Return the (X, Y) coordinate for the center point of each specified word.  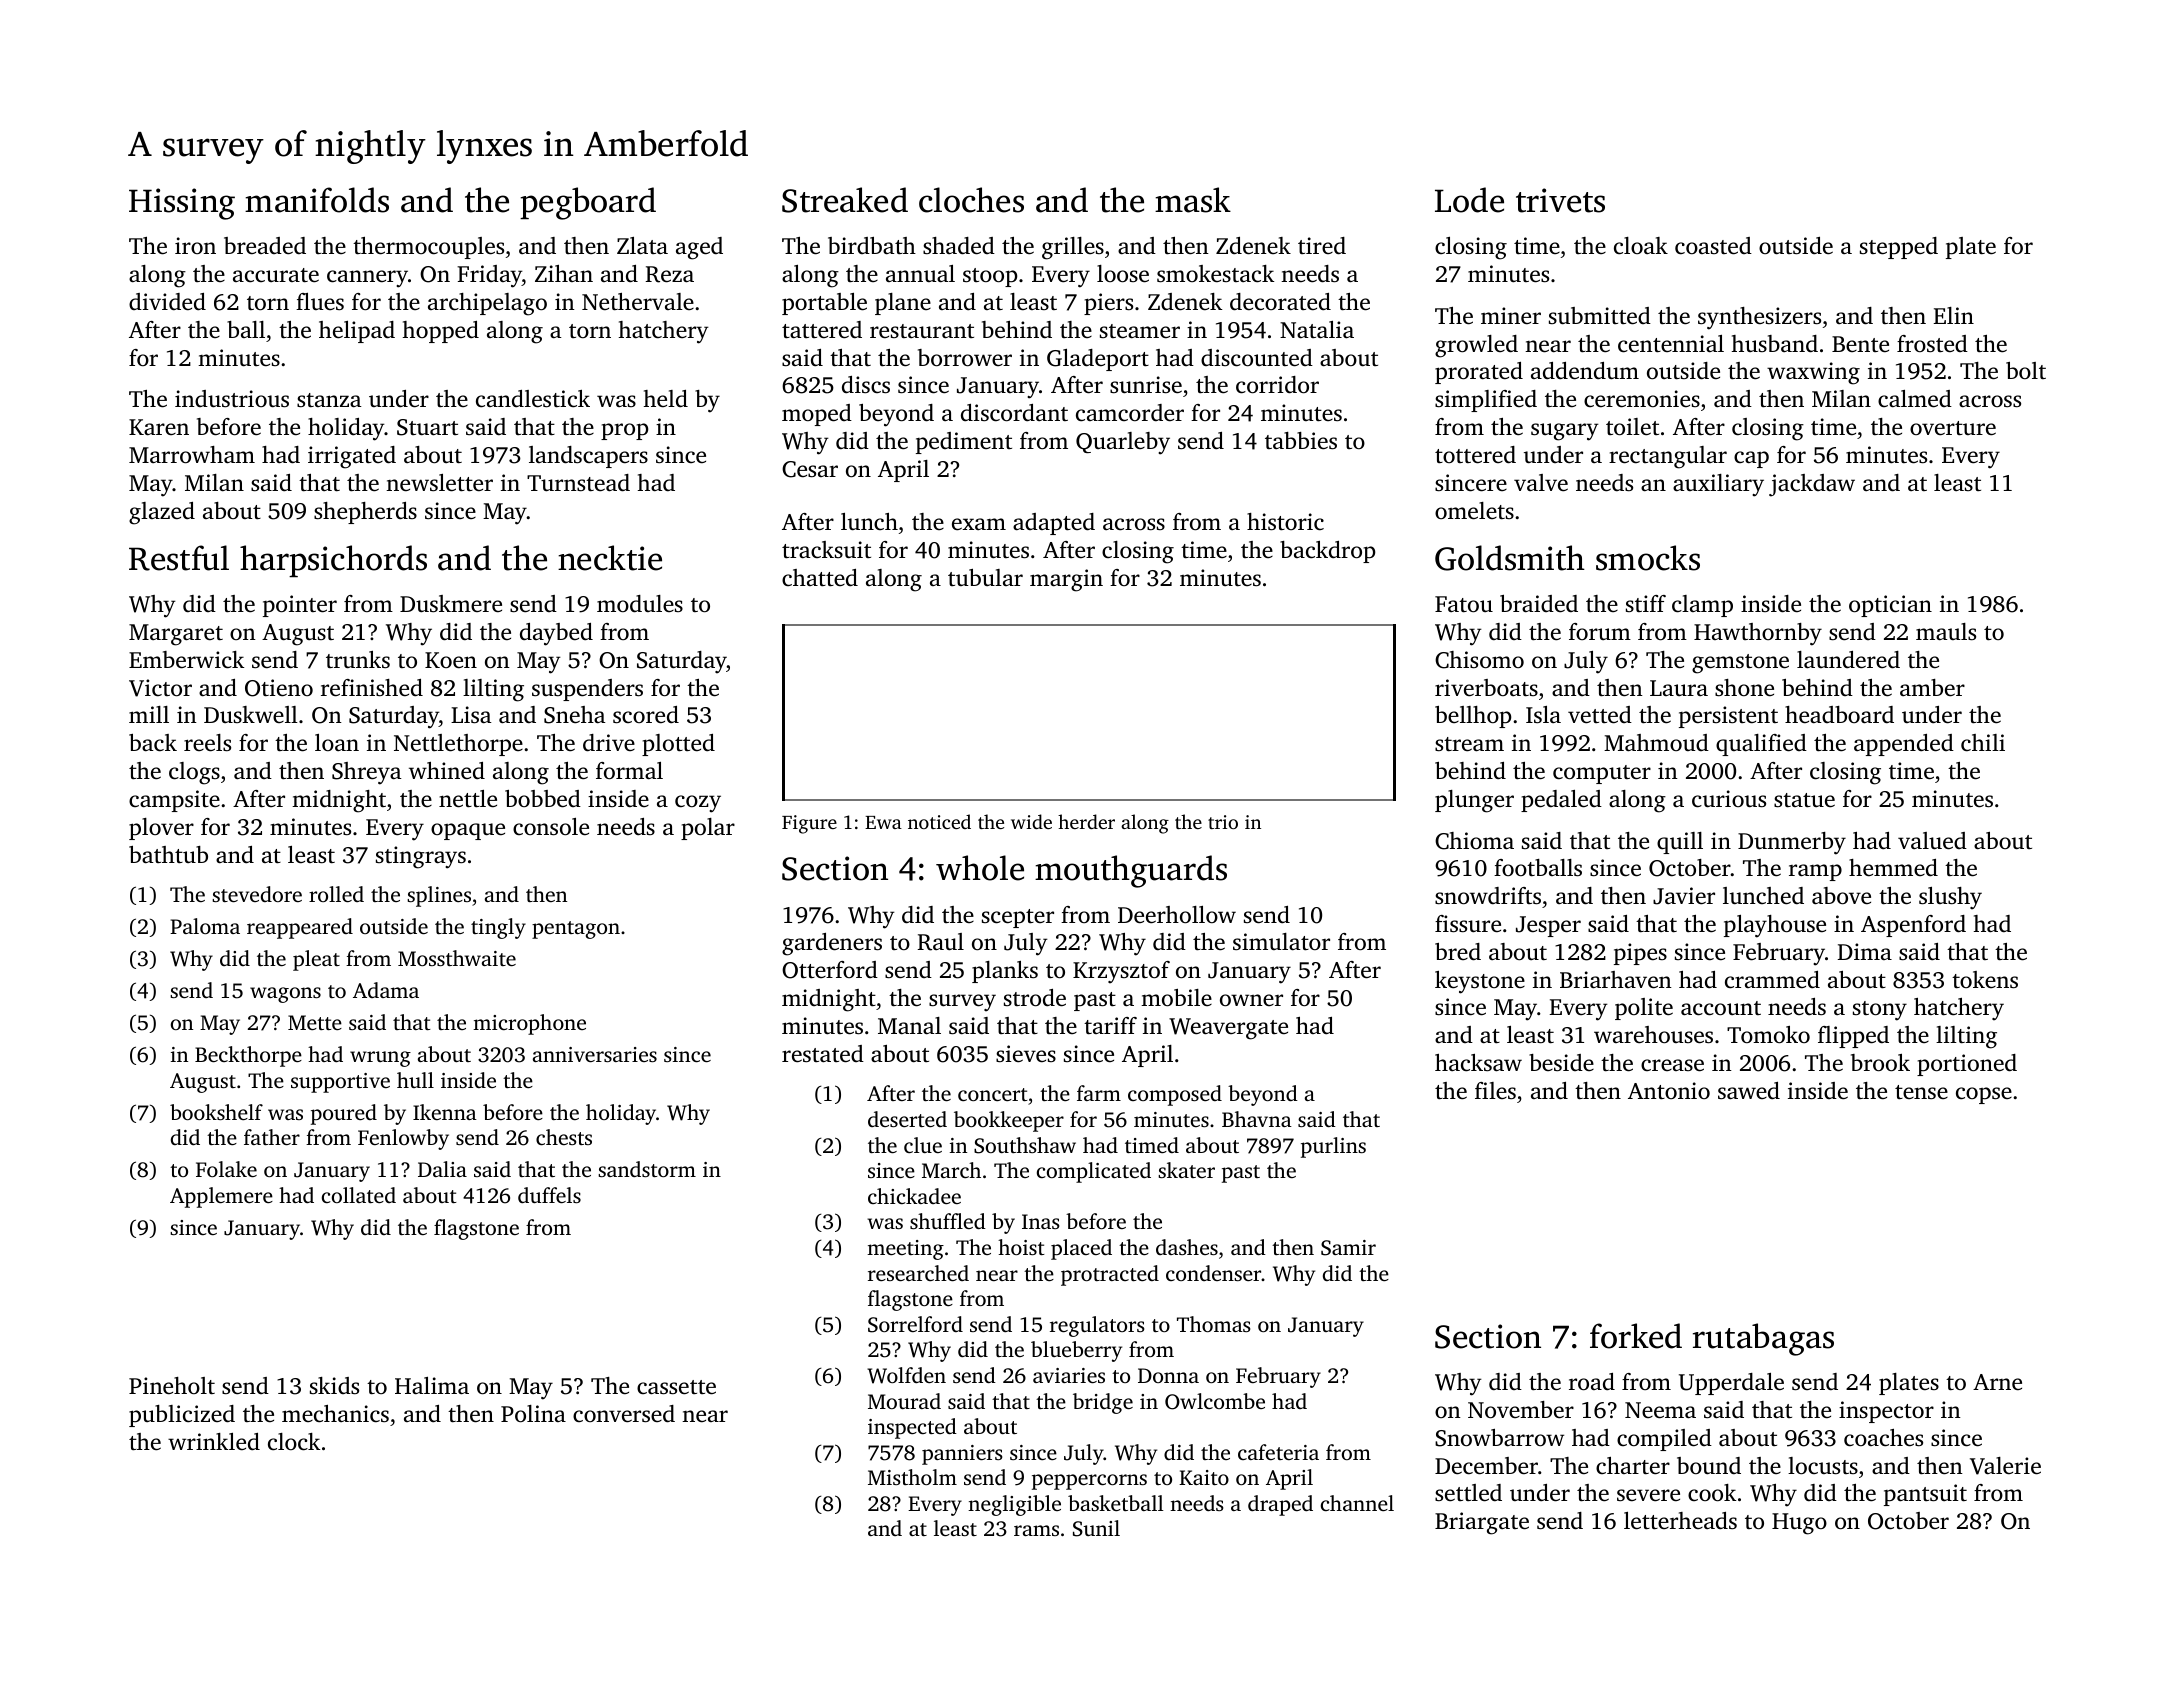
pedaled (1561, 801)
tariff (1110, 1025)
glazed (162, 513)
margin (1066, 580)
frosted (1932, 343)
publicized (182, 1416)
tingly (498, 928)
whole (980, 868)
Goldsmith (1510, 558)
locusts (1823, 1465)
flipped (1853, 1037)
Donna (1168, 1375)
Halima (432, 1386)
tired (1322, 246)
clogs (194, 773)
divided (167, 301)
